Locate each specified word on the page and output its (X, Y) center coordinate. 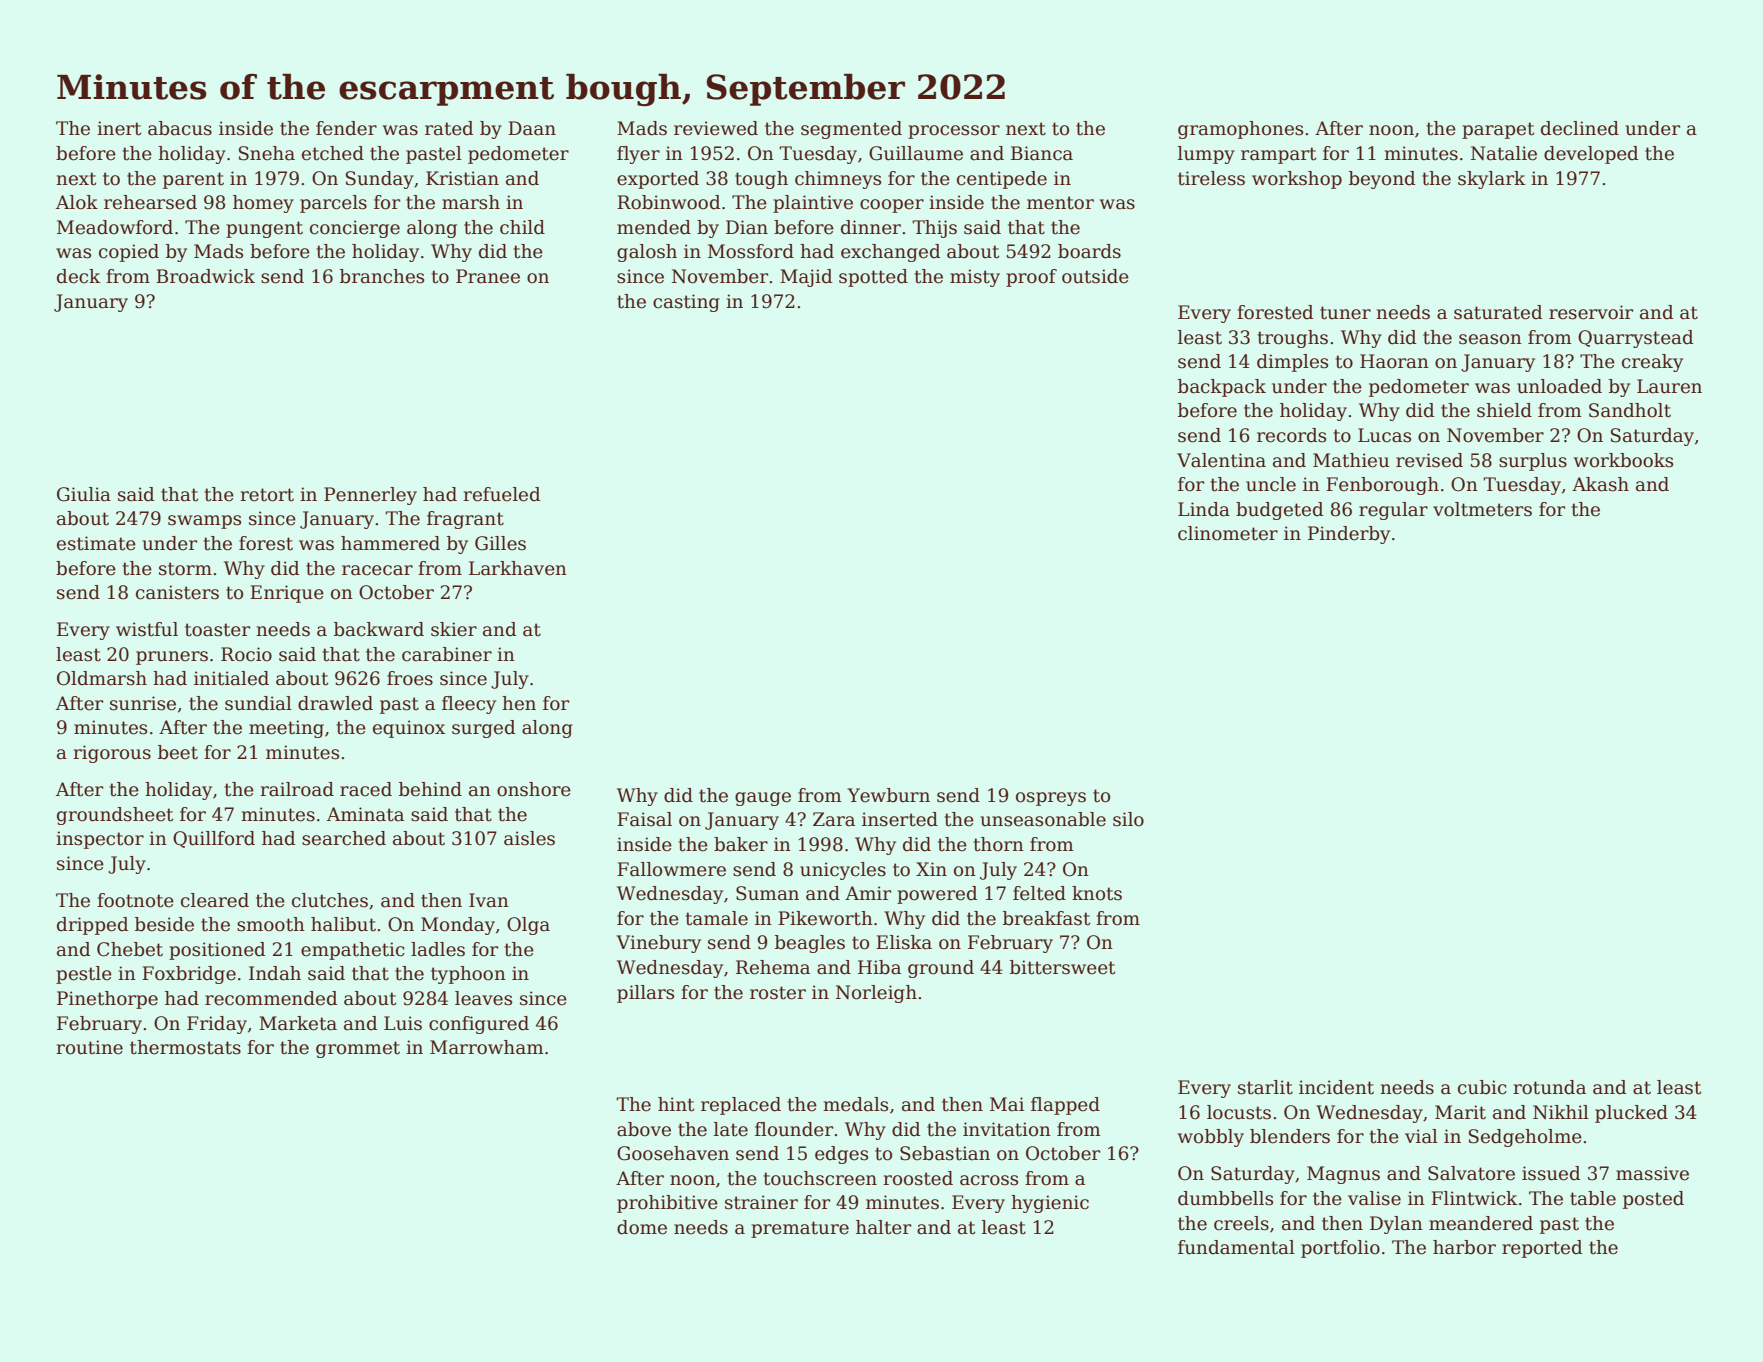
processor (954, 132)
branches (382, 276)
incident (1336, 1087)
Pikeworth (825, 918)
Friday (217, 1025)
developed (1591, 155)
